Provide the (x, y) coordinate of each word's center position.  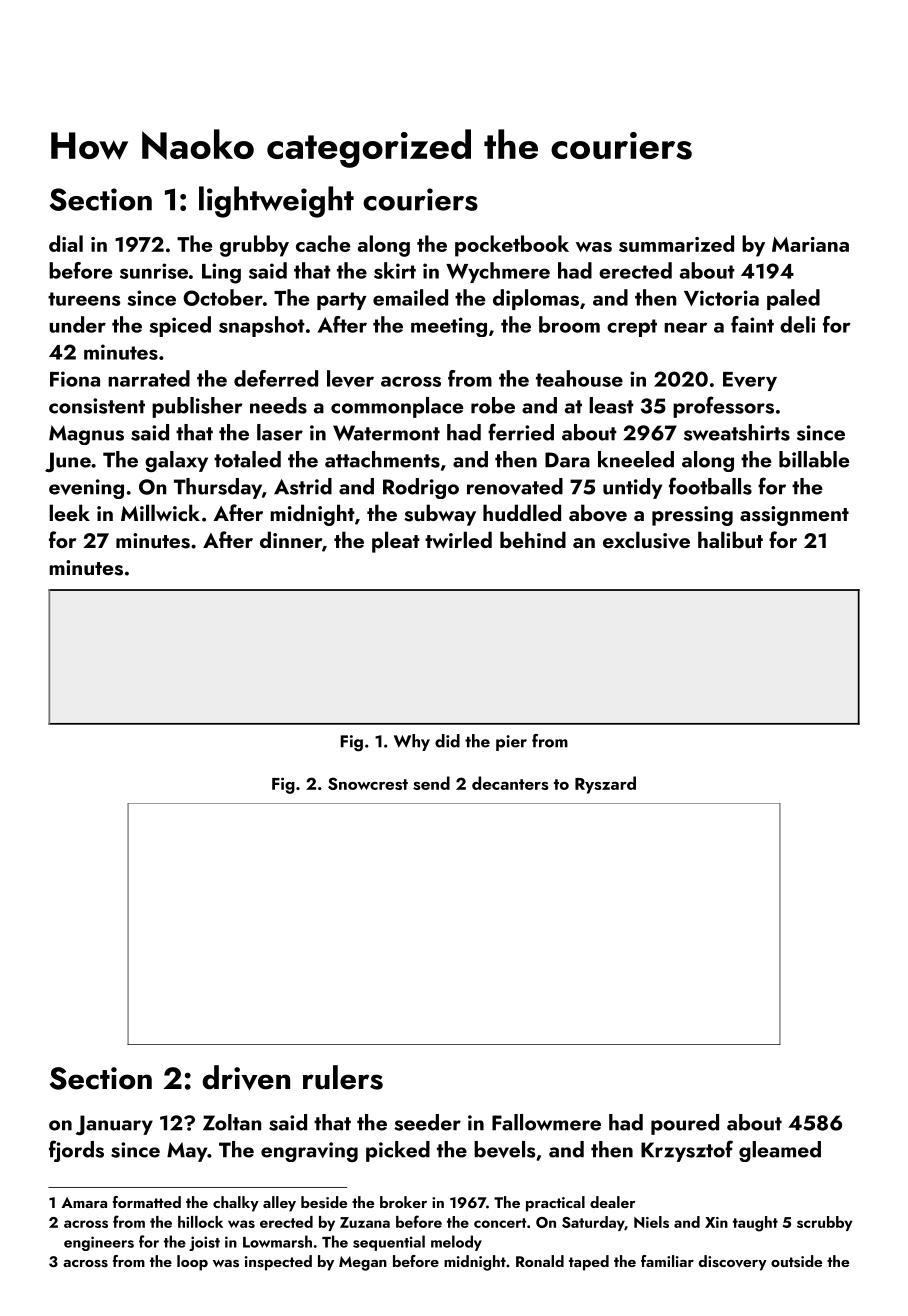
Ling (221, 273)
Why (412, 742)
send (431, 783)
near (685, 327)
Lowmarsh (277, 1241)
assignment (794, 516)
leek (69, 512)
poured (685, 1124)
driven (246, 1077)
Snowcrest (368, 783)
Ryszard (605, 785)
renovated (515, 486)
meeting (449, 327)
